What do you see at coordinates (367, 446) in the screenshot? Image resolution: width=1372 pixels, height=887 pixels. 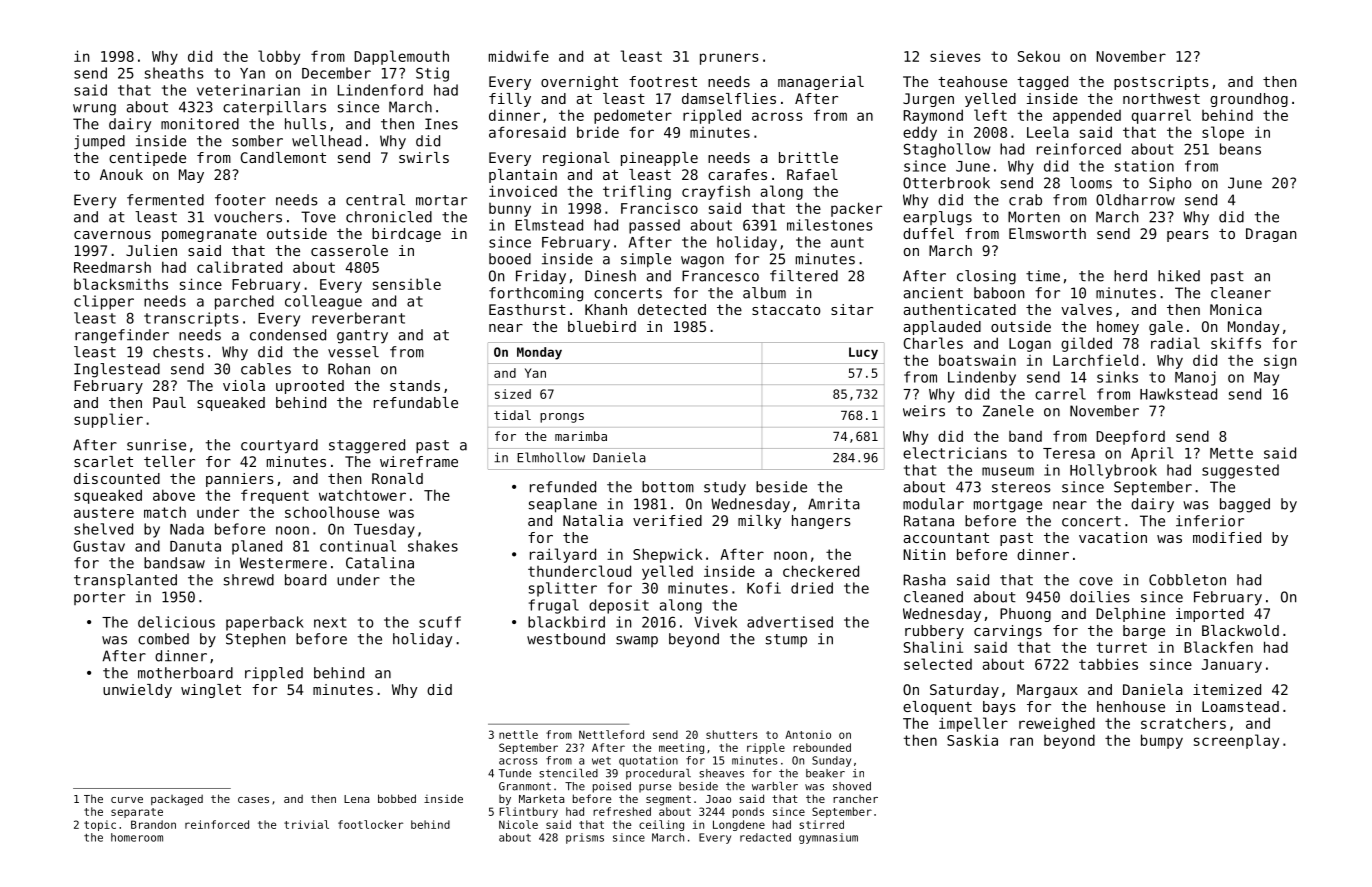 I see `staggered` at bounding box center [367, 446].
